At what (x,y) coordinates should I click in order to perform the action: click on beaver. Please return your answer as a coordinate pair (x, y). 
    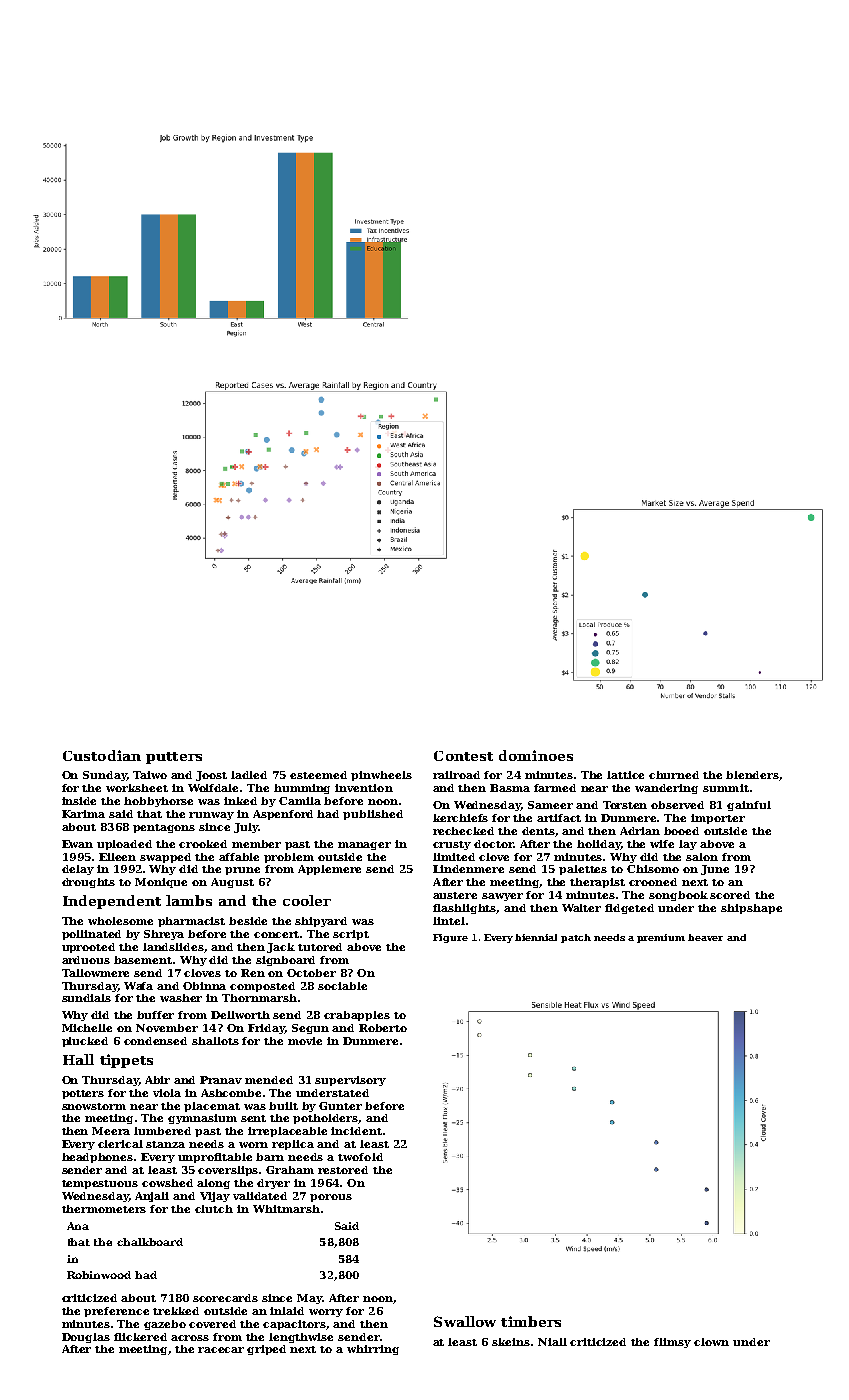
    Looking at the image, I should click on (705, 937).
